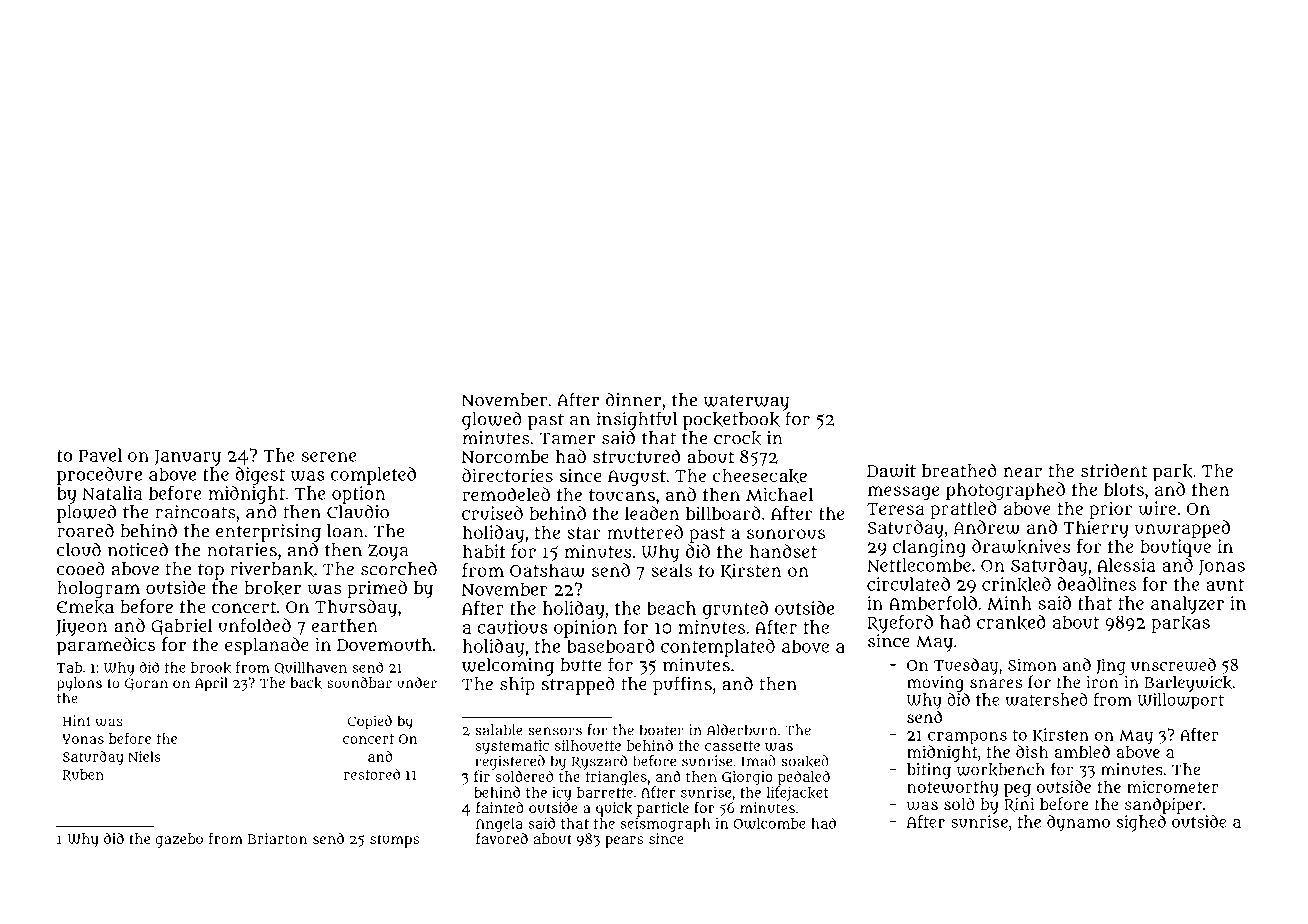 This page has height=924, width=1308. What do you see at coordinates (578, 686) in the page?
I see `strapped` at bounding box center [578, 686].
